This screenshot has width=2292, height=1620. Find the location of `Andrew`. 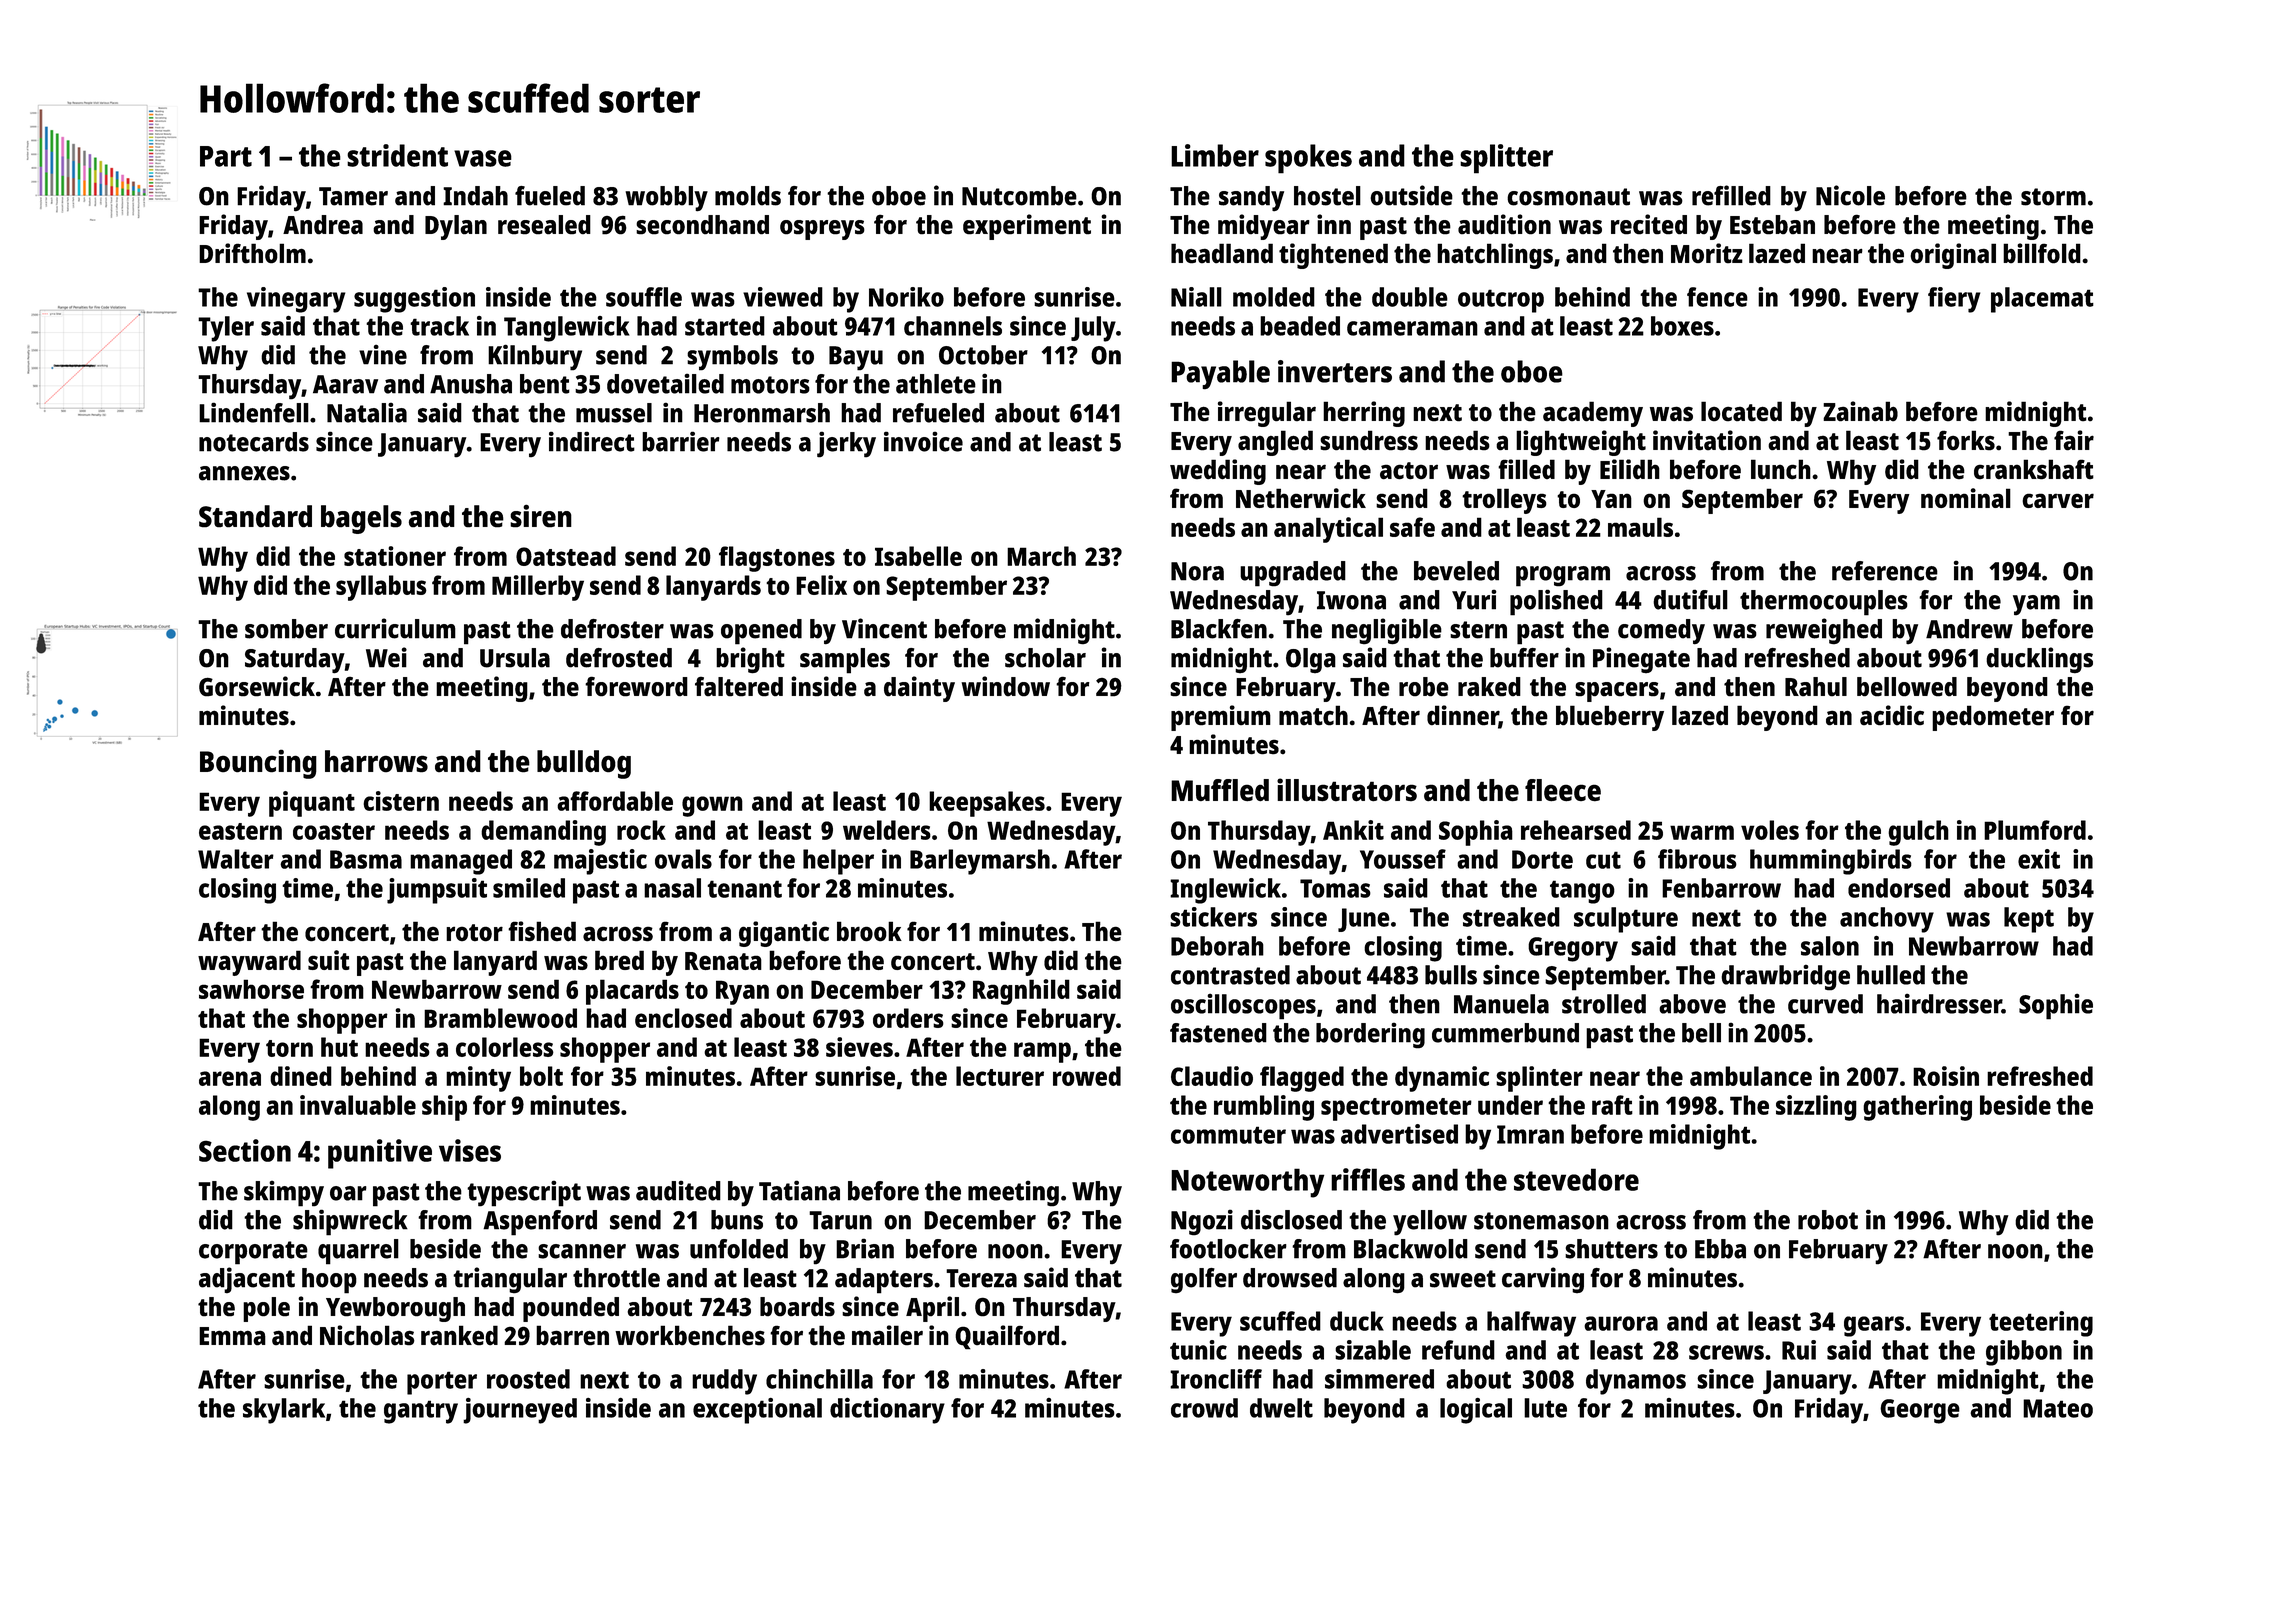

Andrew is located at coordinates (1969, 629).
